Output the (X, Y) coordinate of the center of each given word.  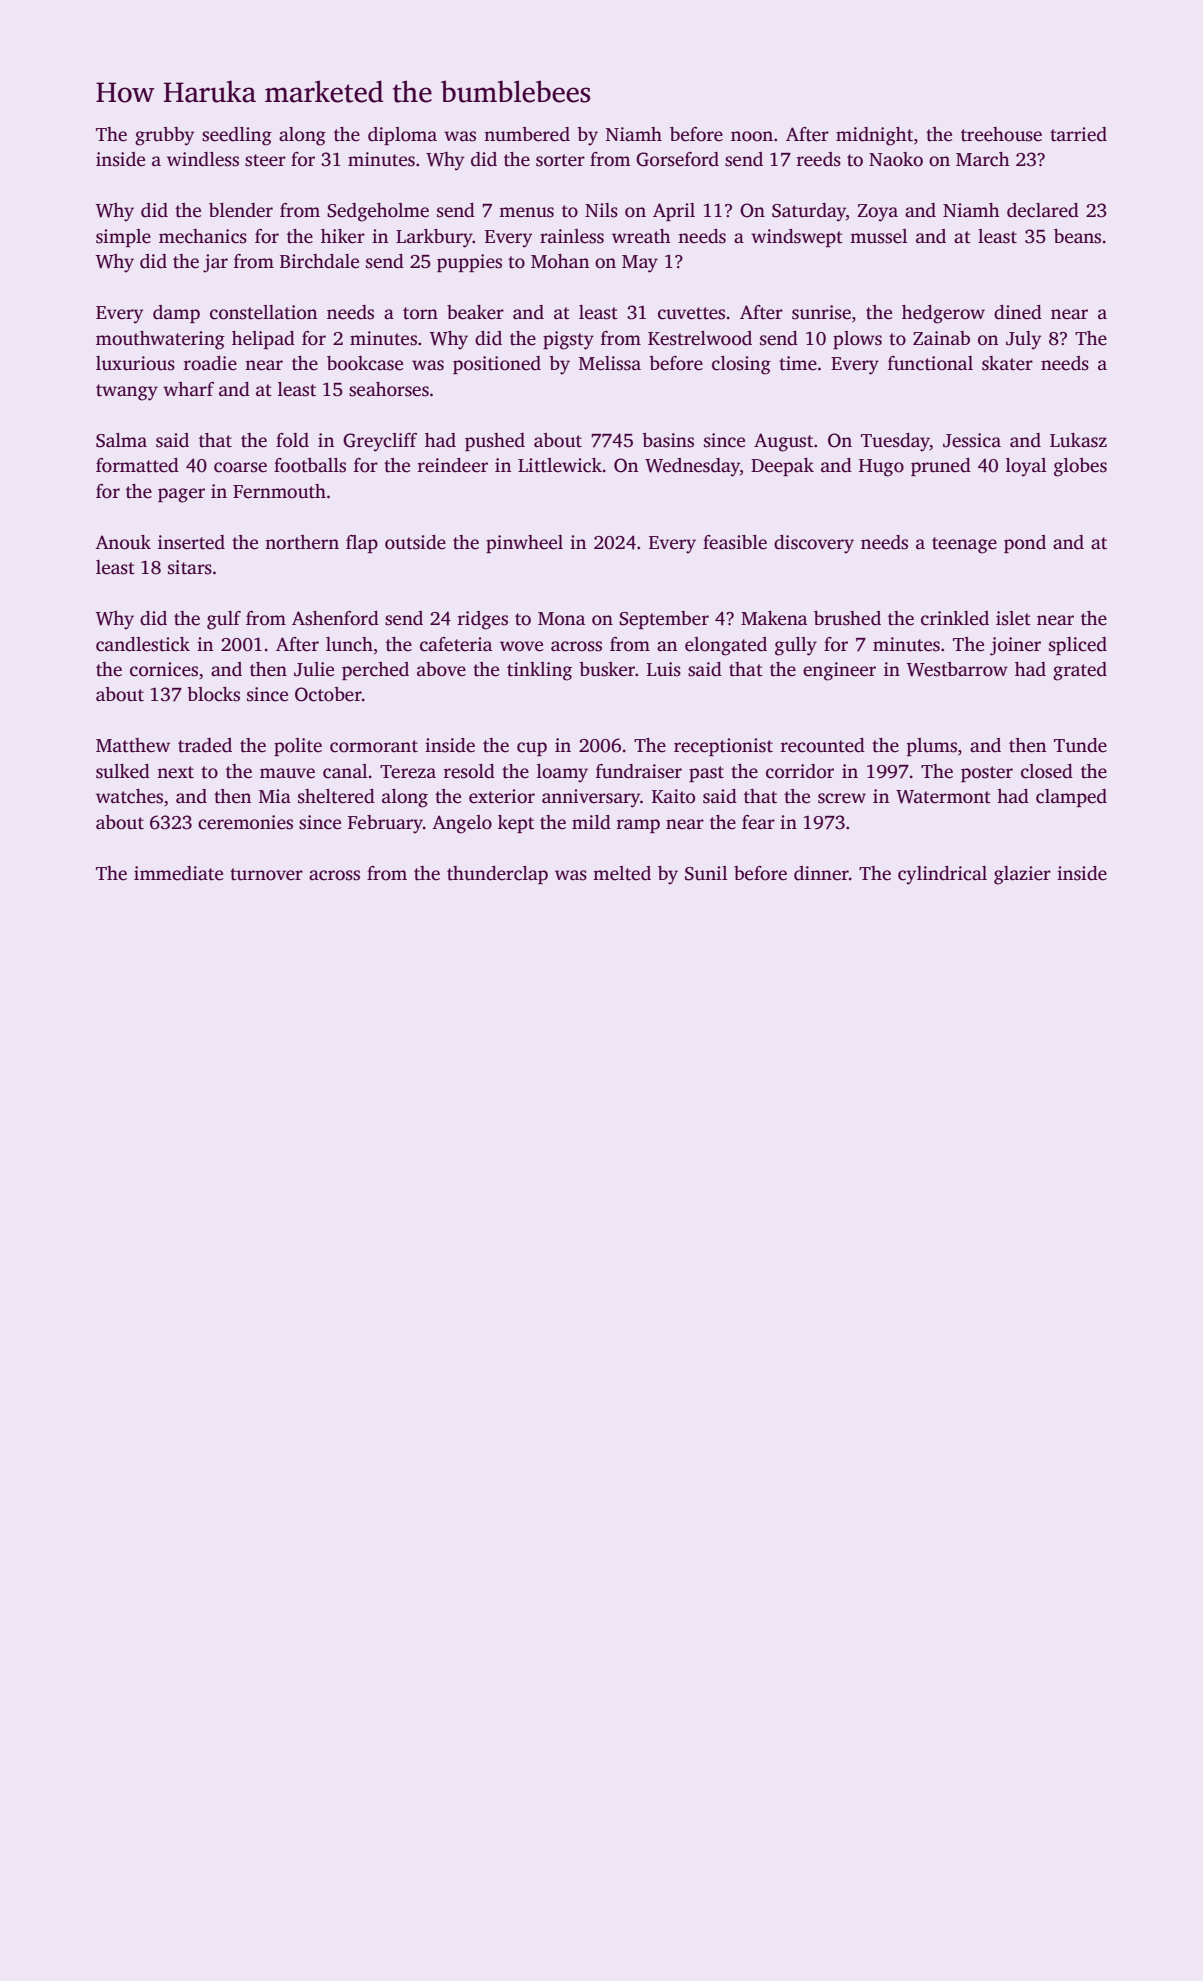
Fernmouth (279, 491)
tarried (1078, 134)
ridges (483, 620)
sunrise (821, 312)
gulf (224, 620)
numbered (527, 134)
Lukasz (1078, 440)
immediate (178, 873)
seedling (237, 136)
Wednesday (692, 467)
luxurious (135, 363)
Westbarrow (957, 669)
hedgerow (943, 314)
